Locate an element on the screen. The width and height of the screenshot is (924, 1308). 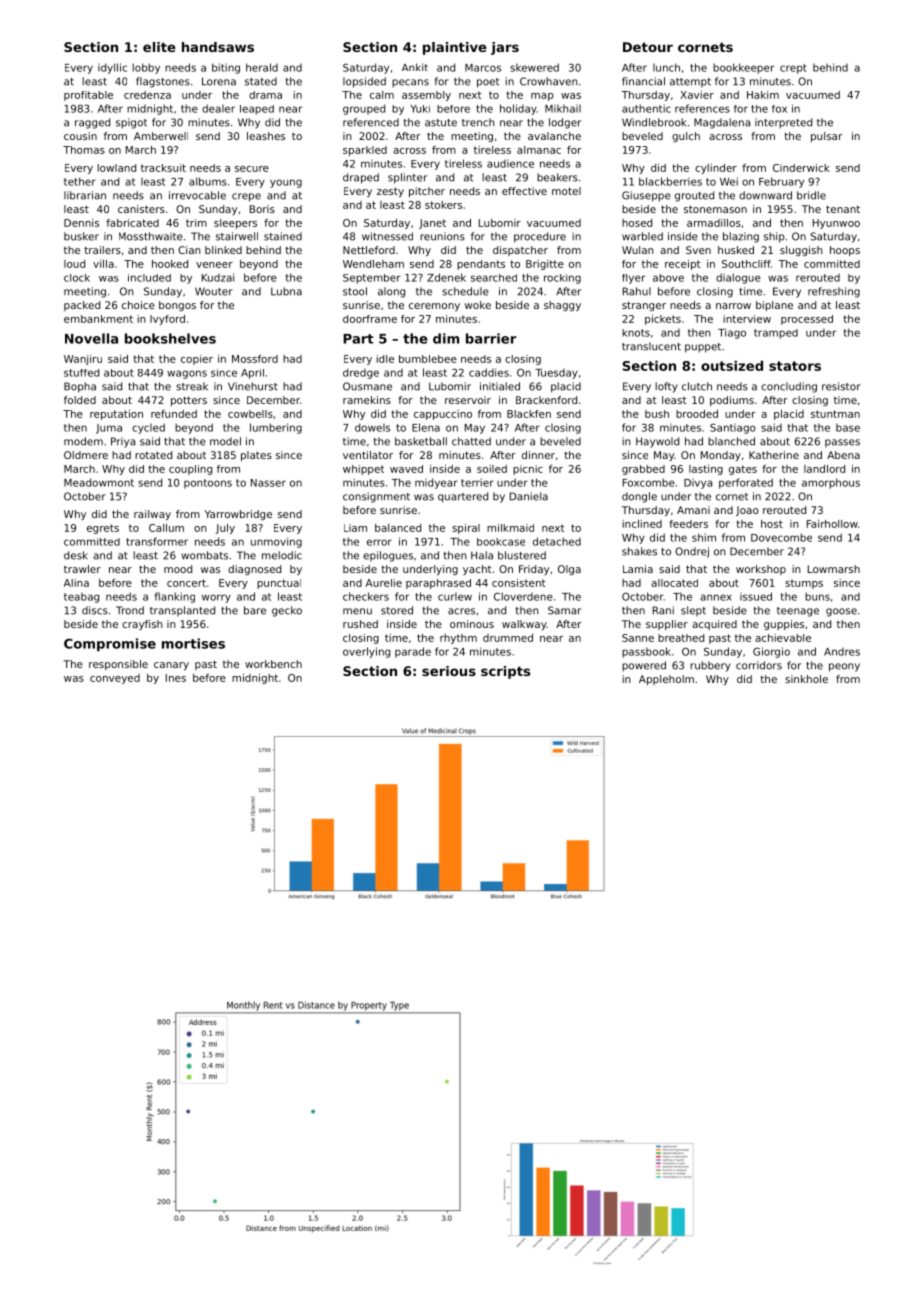
idyllic is located at coordinates (112, 68).
